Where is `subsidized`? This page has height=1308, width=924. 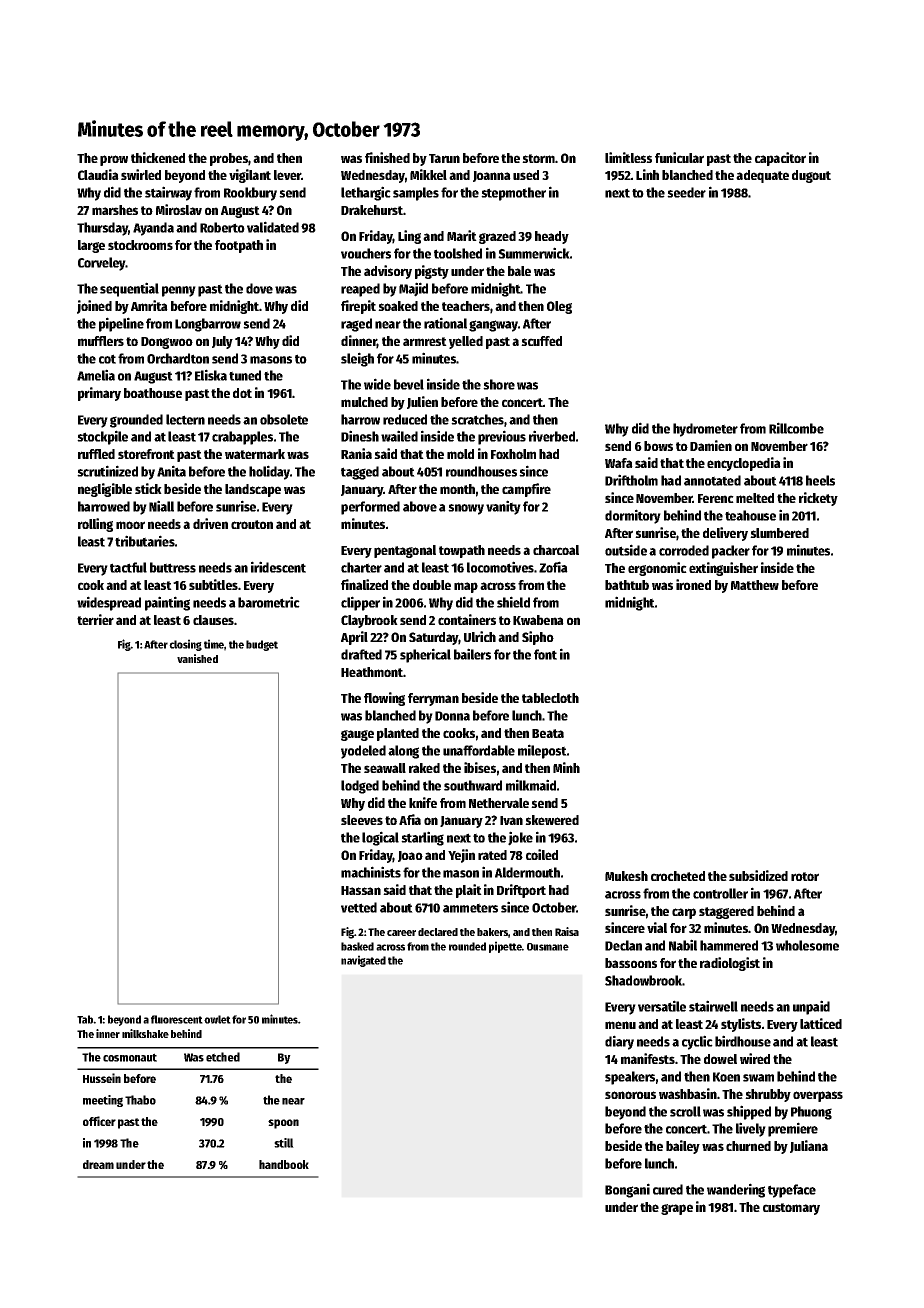 subsidized is located at coordinates (758, 875).
